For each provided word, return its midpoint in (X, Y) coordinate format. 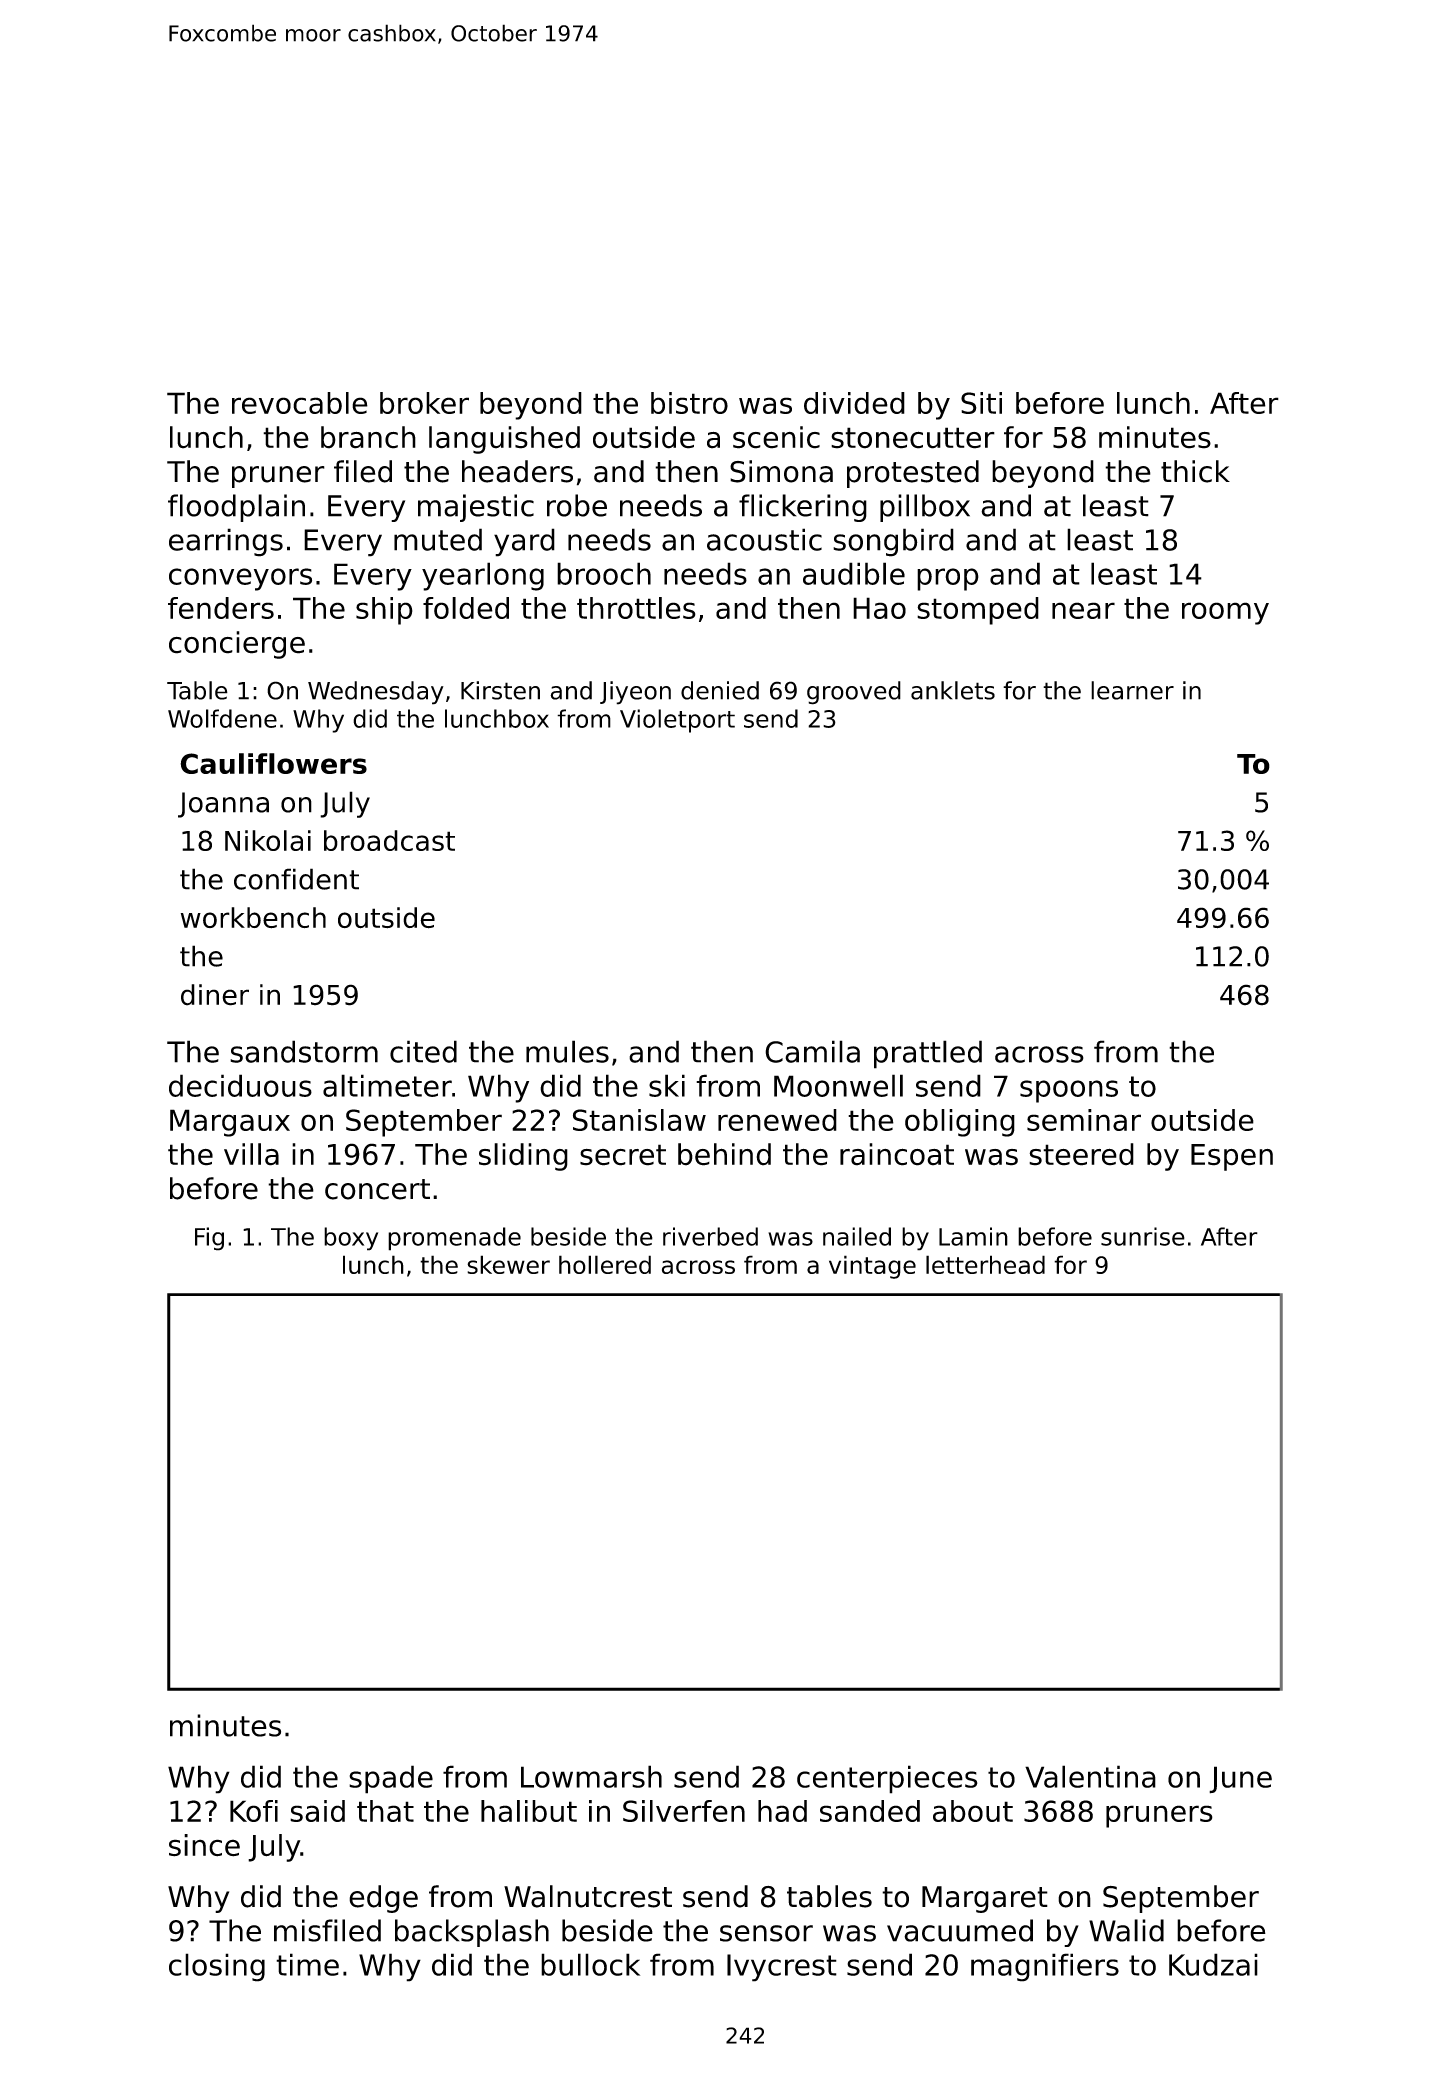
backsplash (472, 1933)
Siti (981, 403)
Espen (1232, 1157)
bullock (590, 1964)
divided (854, 403)
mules (567, 1051)
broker (424, 403)
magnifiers (1045, 1967)
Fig (209, 1239)
